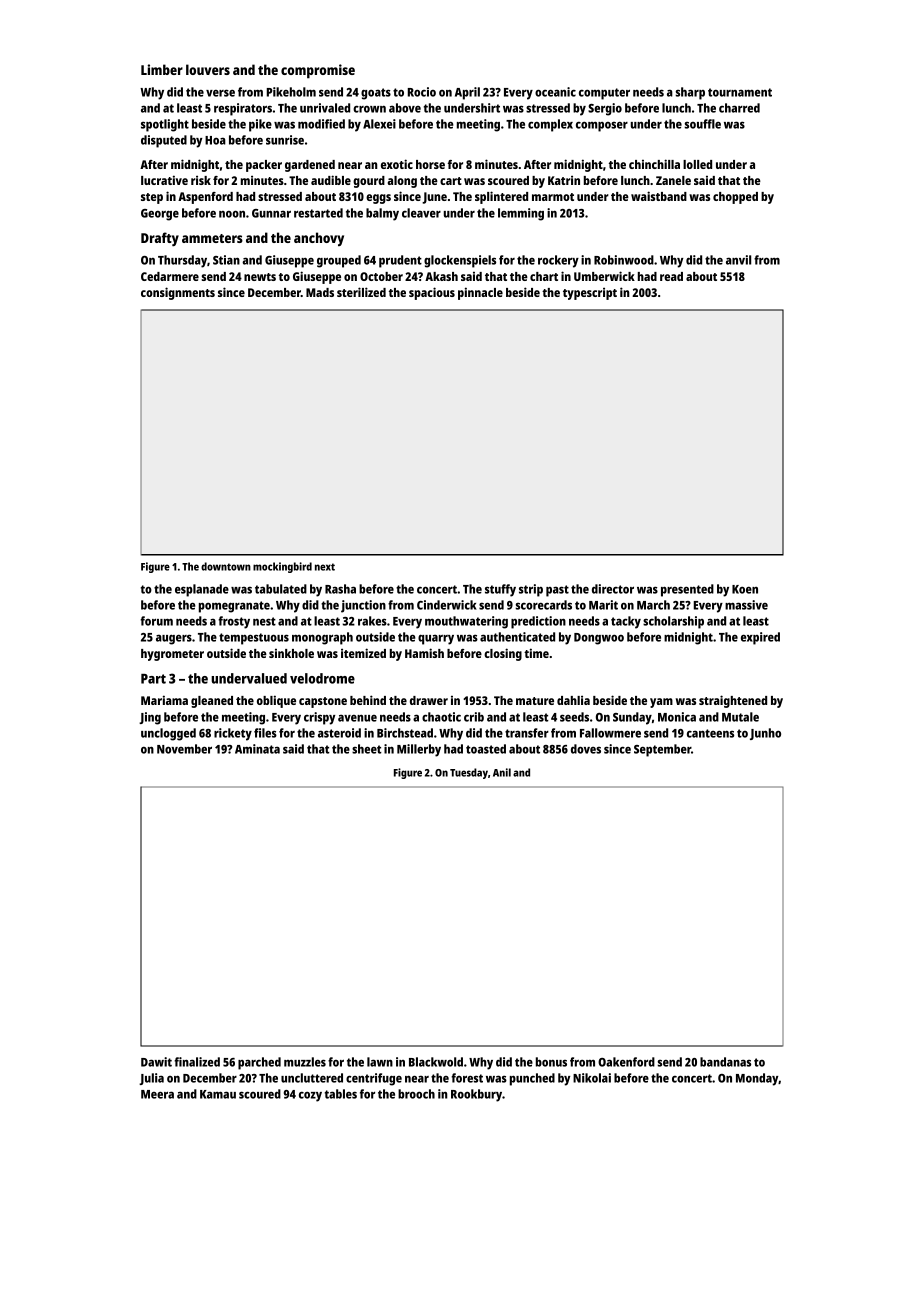  What do you see at coordinates (476, 1095) in the screenshot?
I see `Rookbury` at bounding box center [476, 1095].
